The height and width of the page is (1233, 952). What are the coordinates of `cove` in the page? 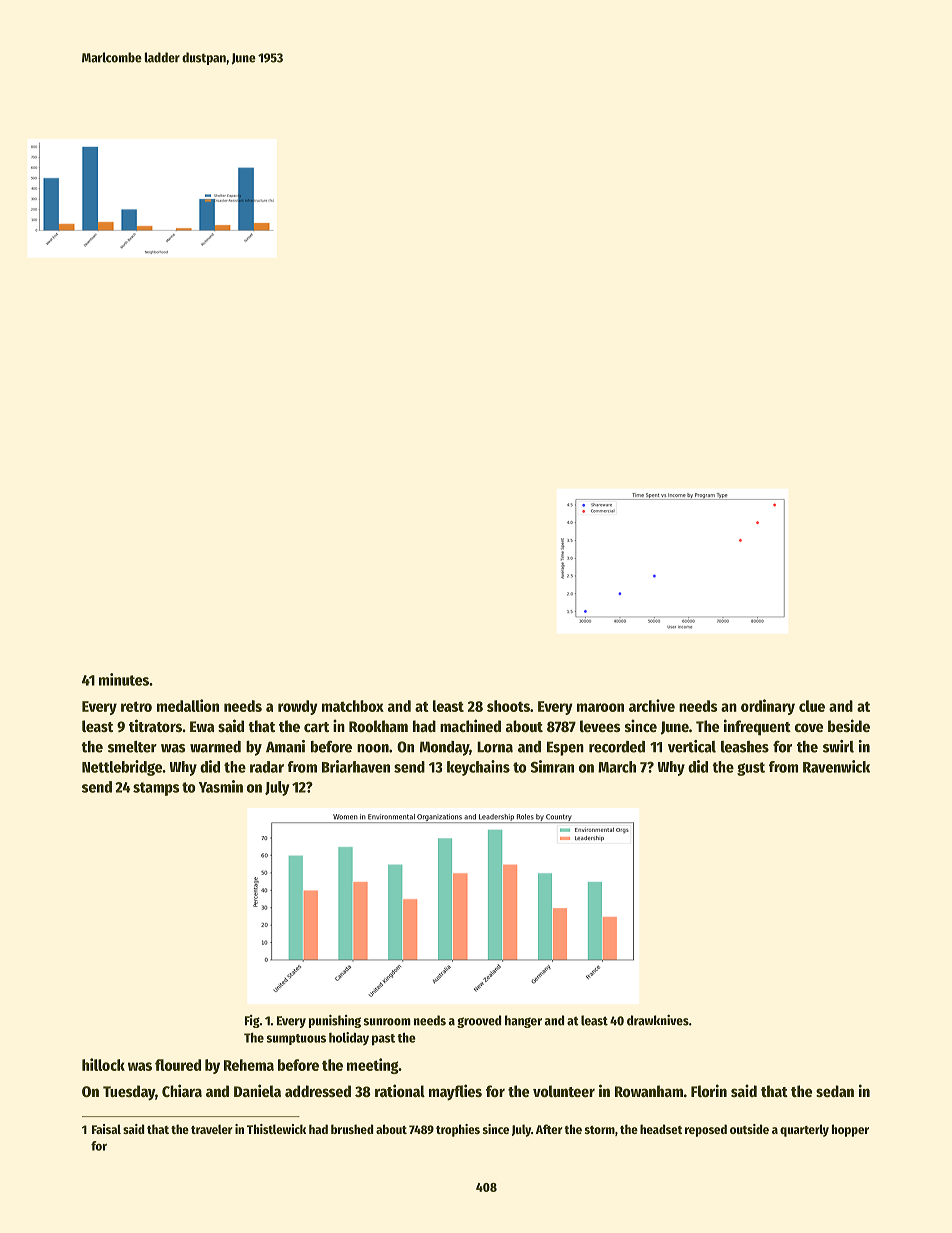 It's located at (809, 727).
